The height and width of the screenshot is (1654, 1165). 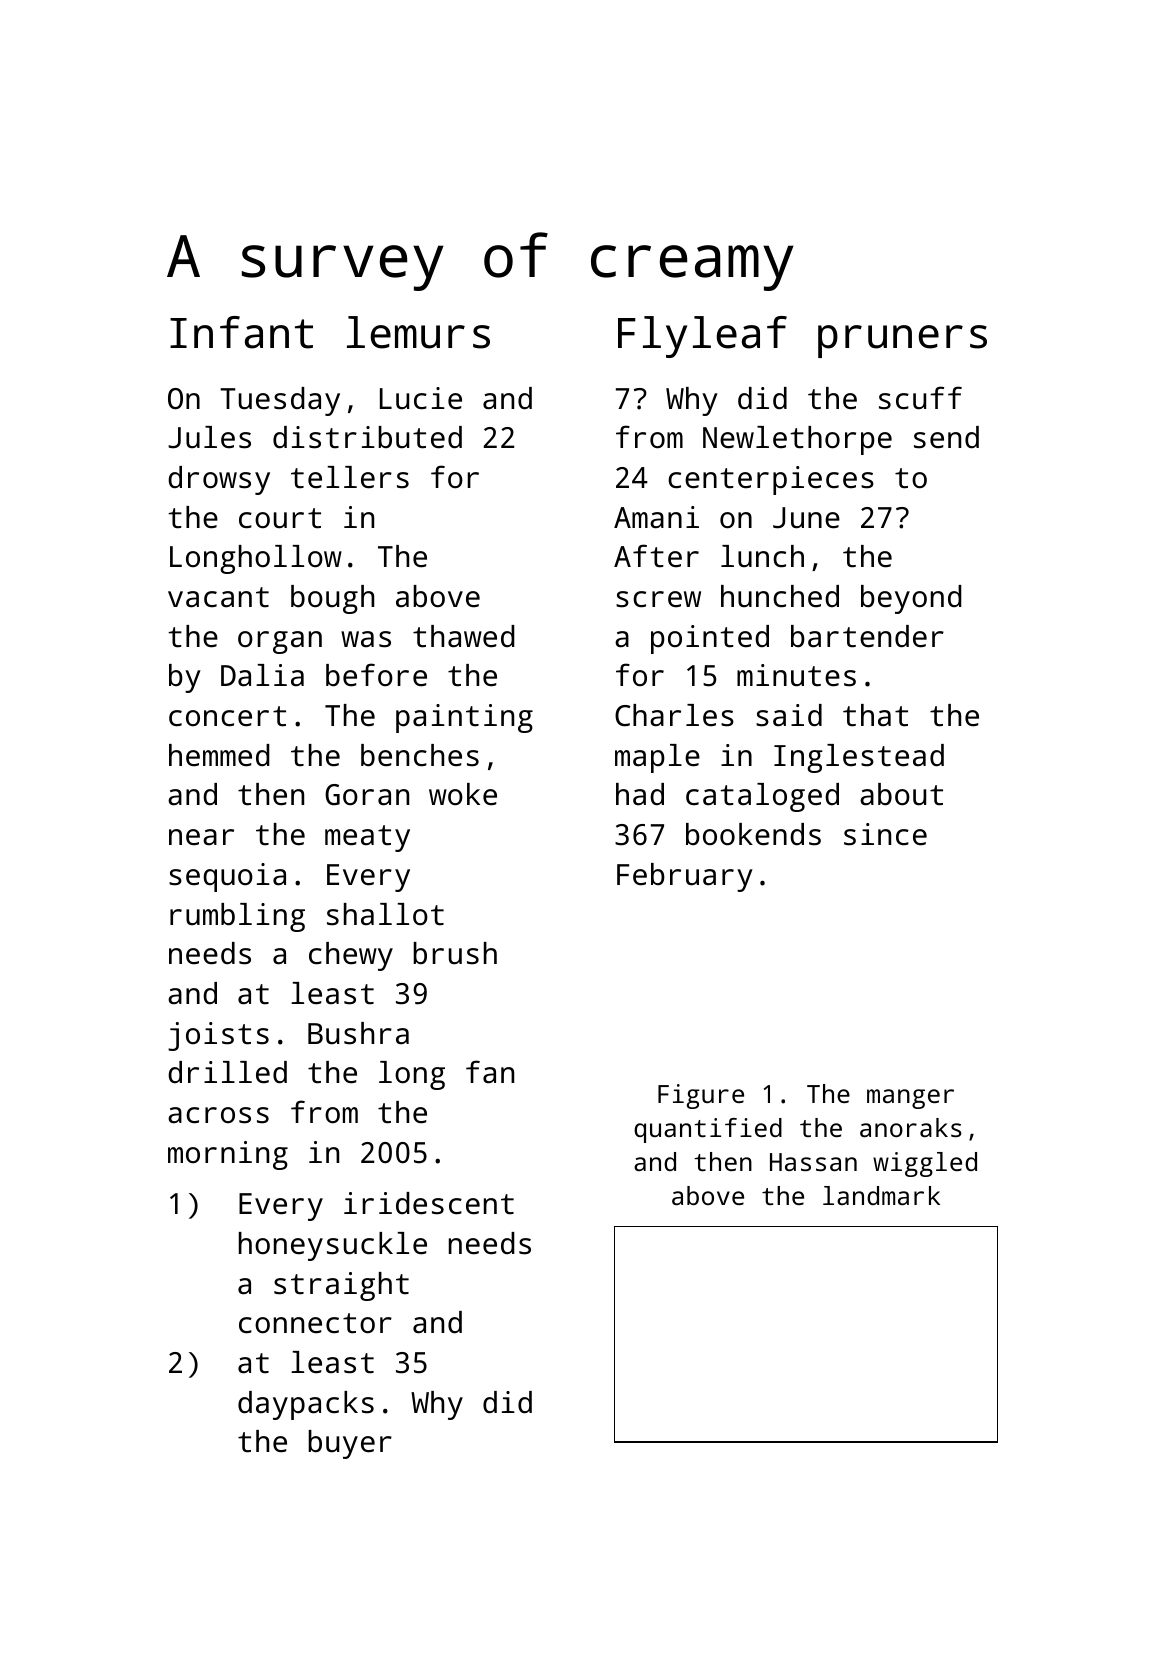 I want to click on buyer, so click(x=350, y=1444).
